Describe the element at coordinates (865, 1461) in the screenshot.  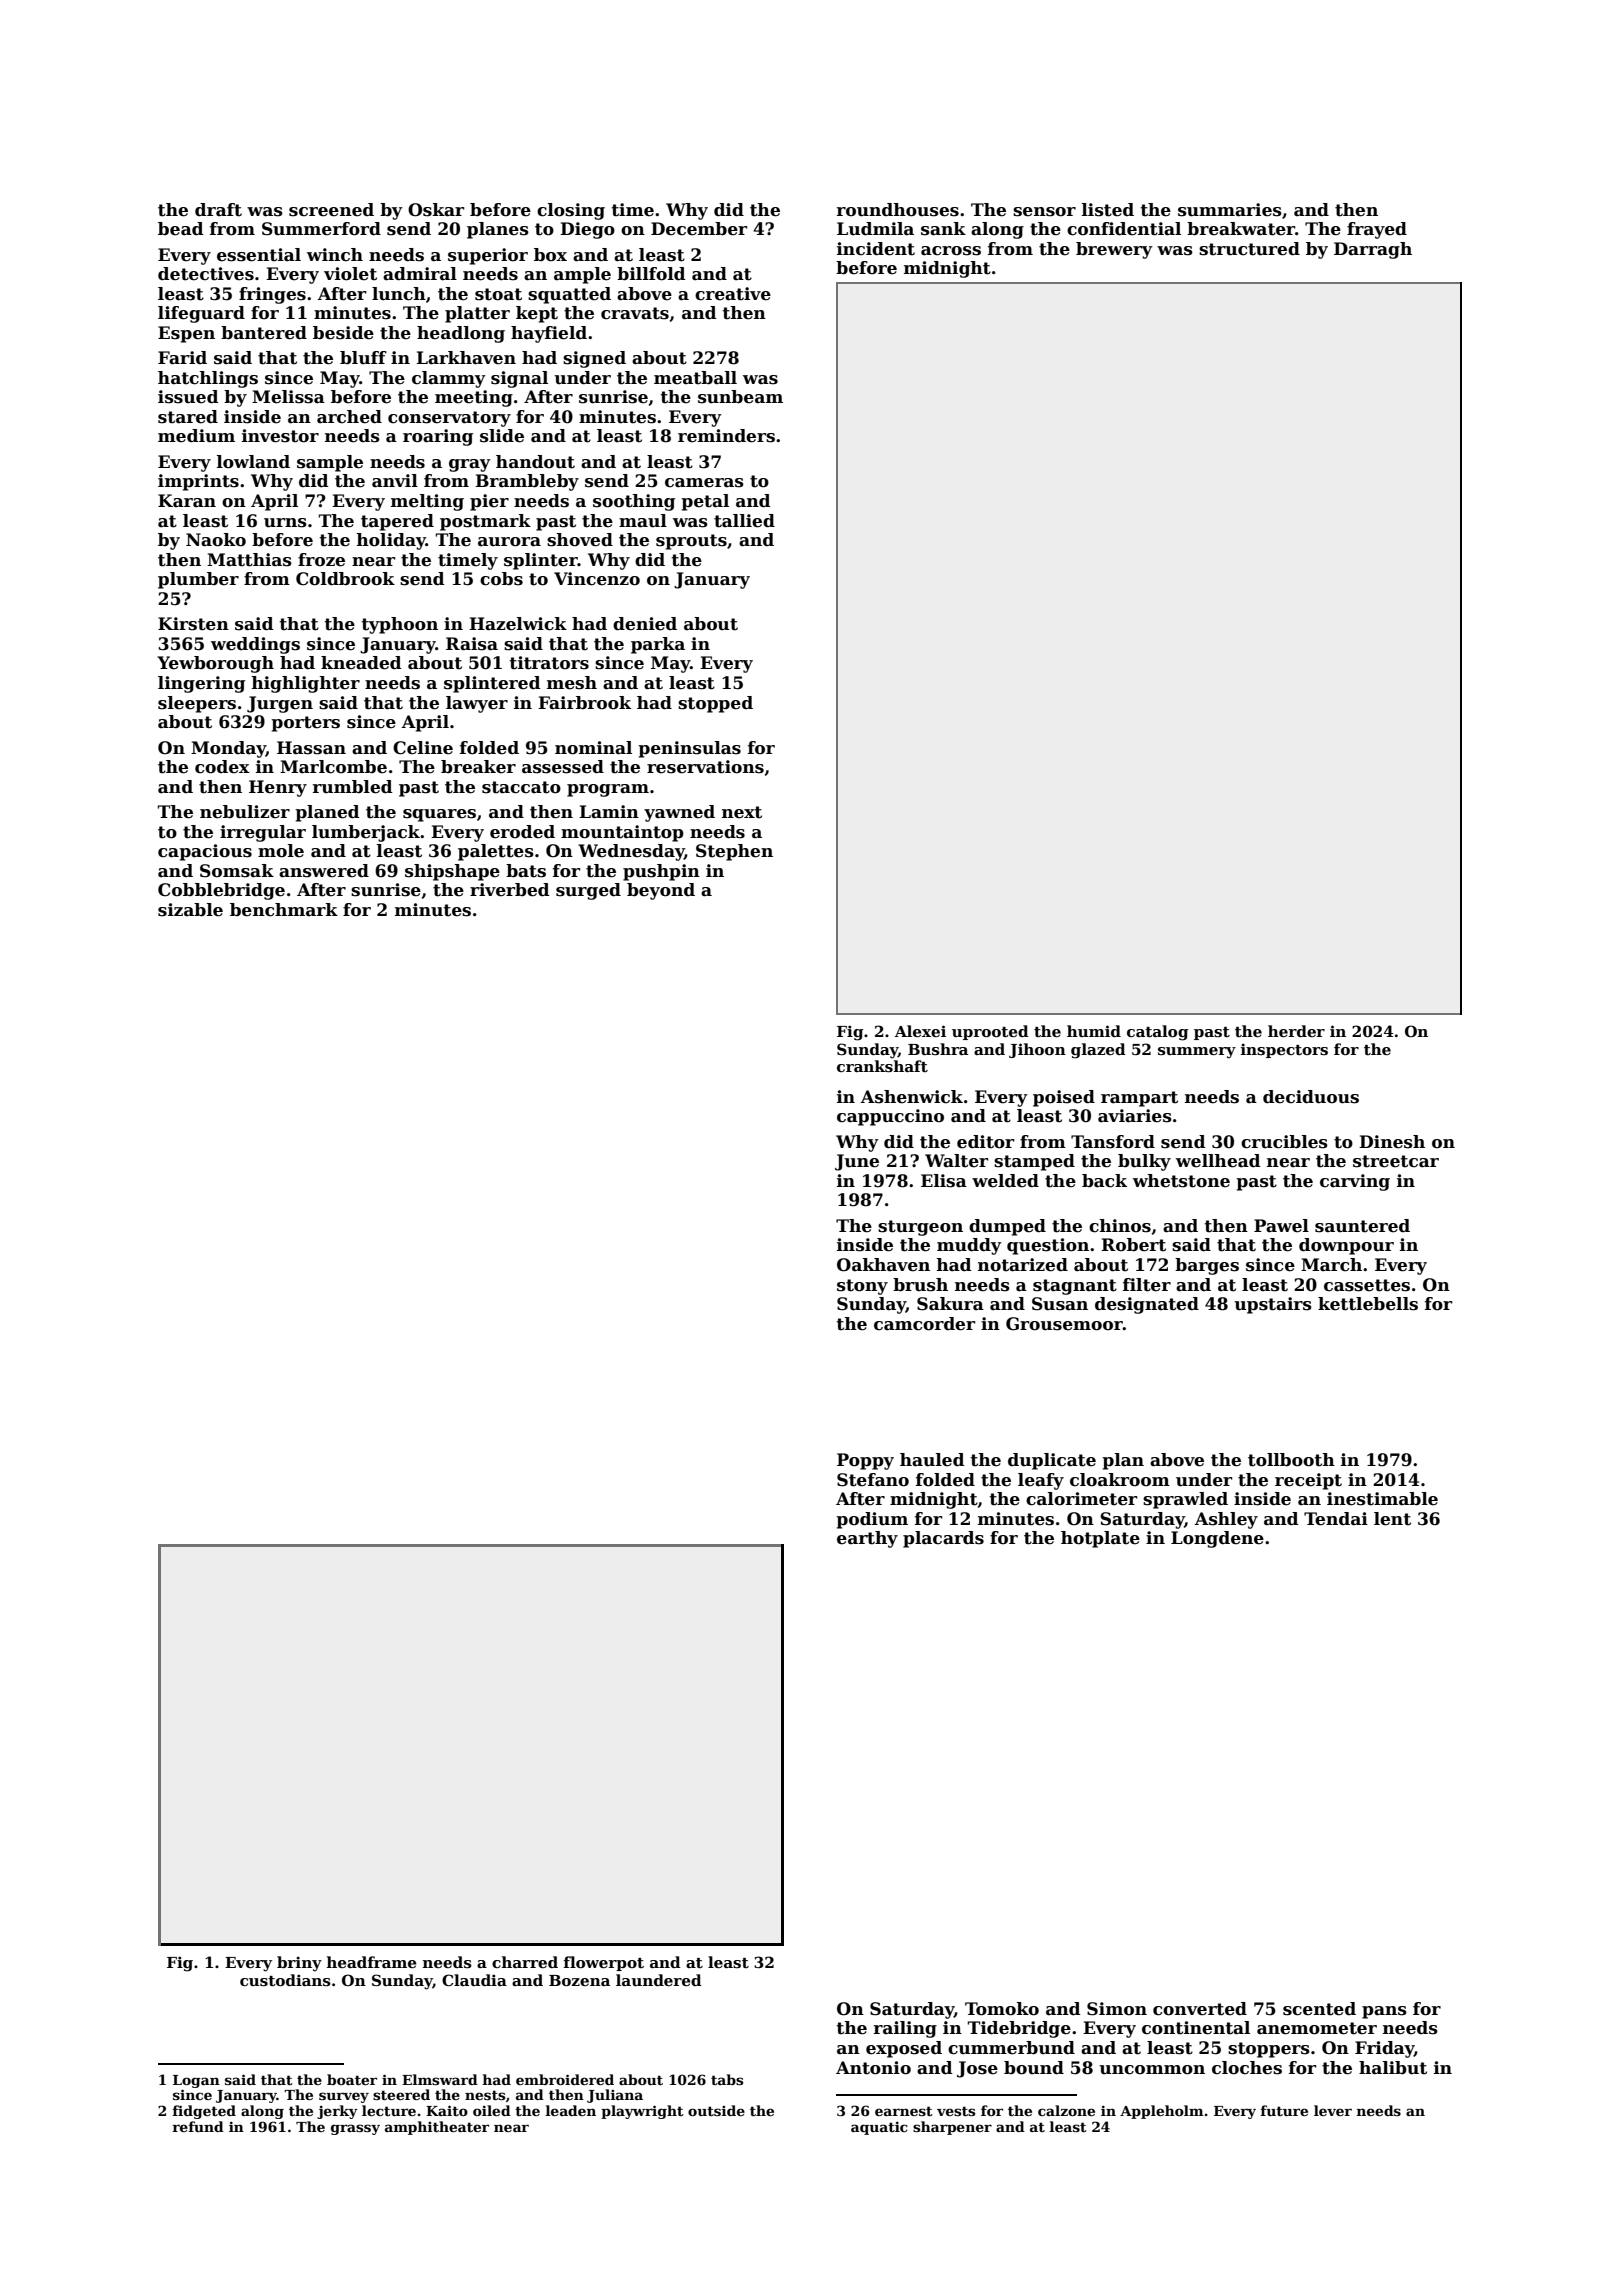
I see `Poppy` at that location.
